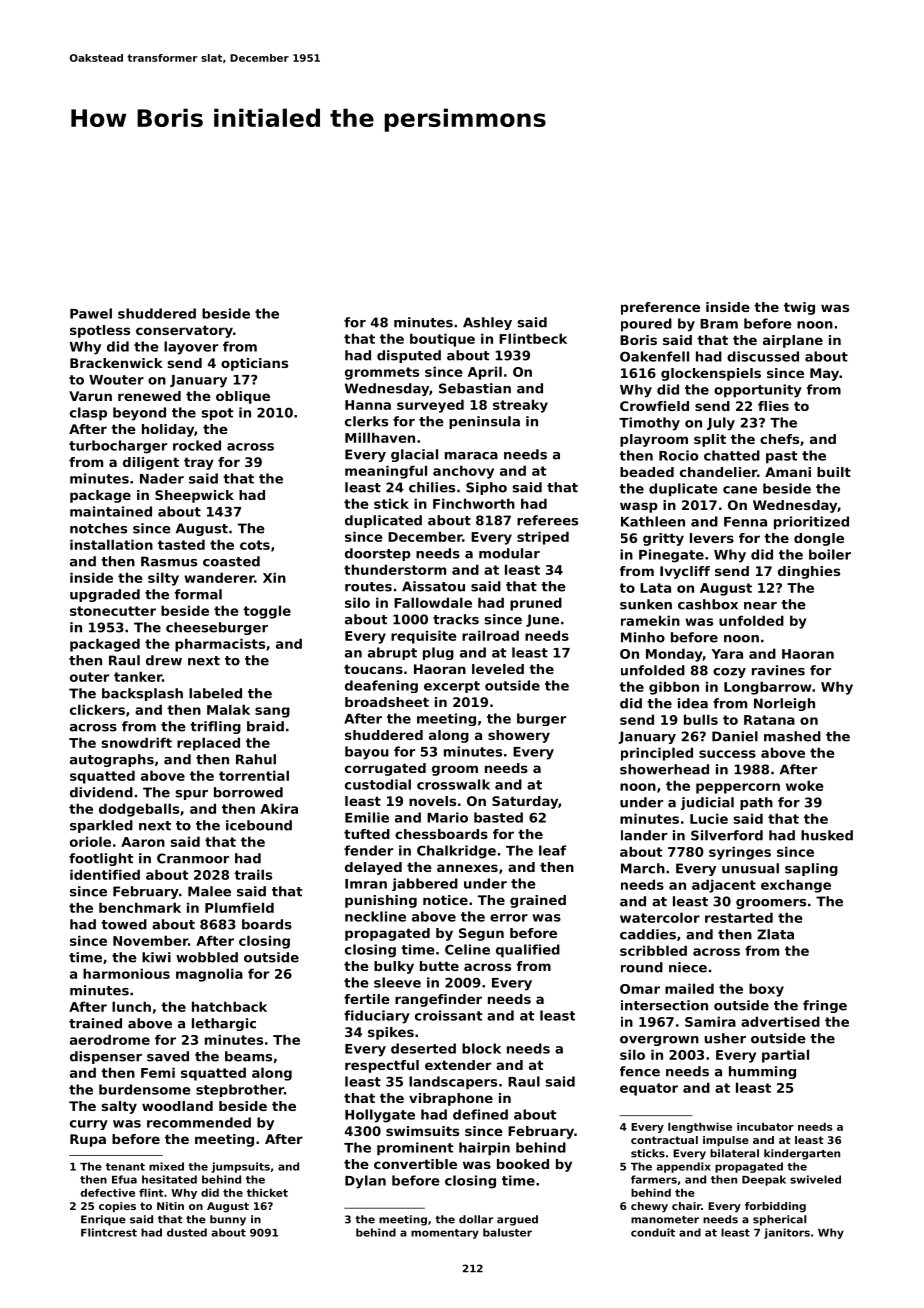 The image size is (924, 1308). Describe the element at coordinates (119, 1107) in the document. I see `salty` at that location.
